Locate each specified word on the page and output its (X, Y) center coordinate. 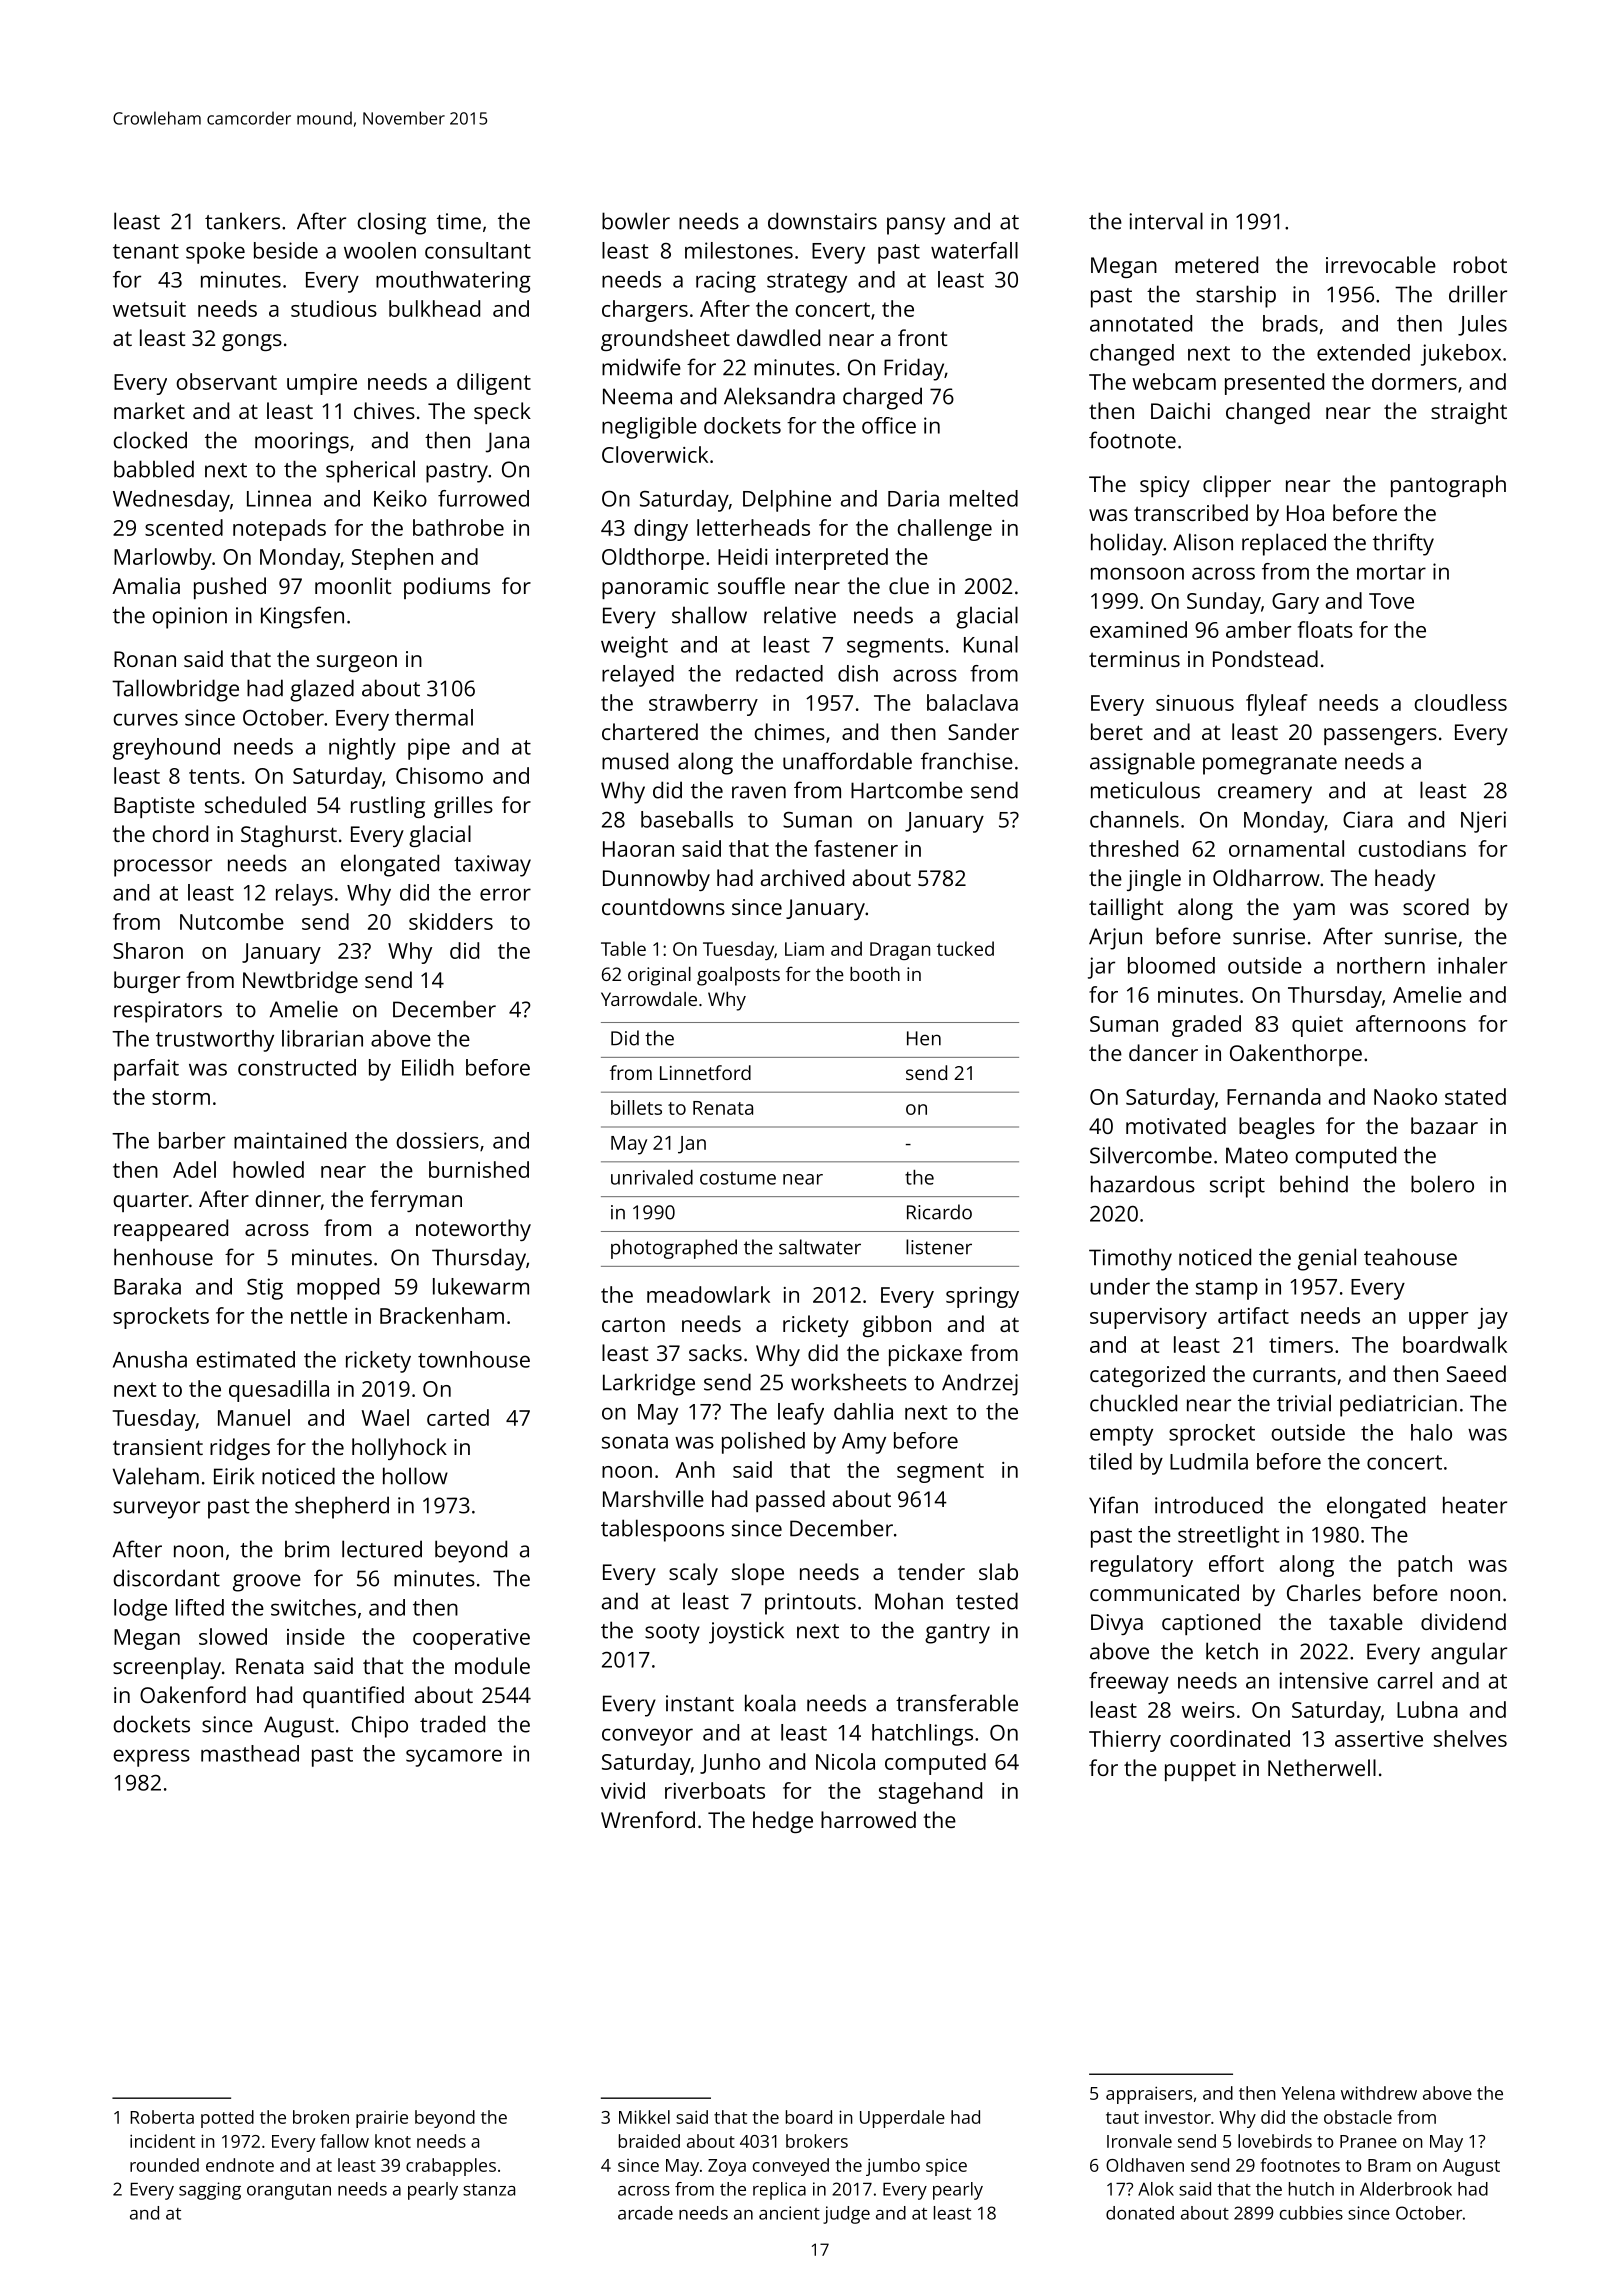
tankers (242, 221)
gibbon (897, 1326)
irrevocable (1381, 264)
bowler (636, 221)
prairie (382, 2119)
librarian (322, 1038)
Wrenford (648, 1819)
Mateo (1257, 1155)
